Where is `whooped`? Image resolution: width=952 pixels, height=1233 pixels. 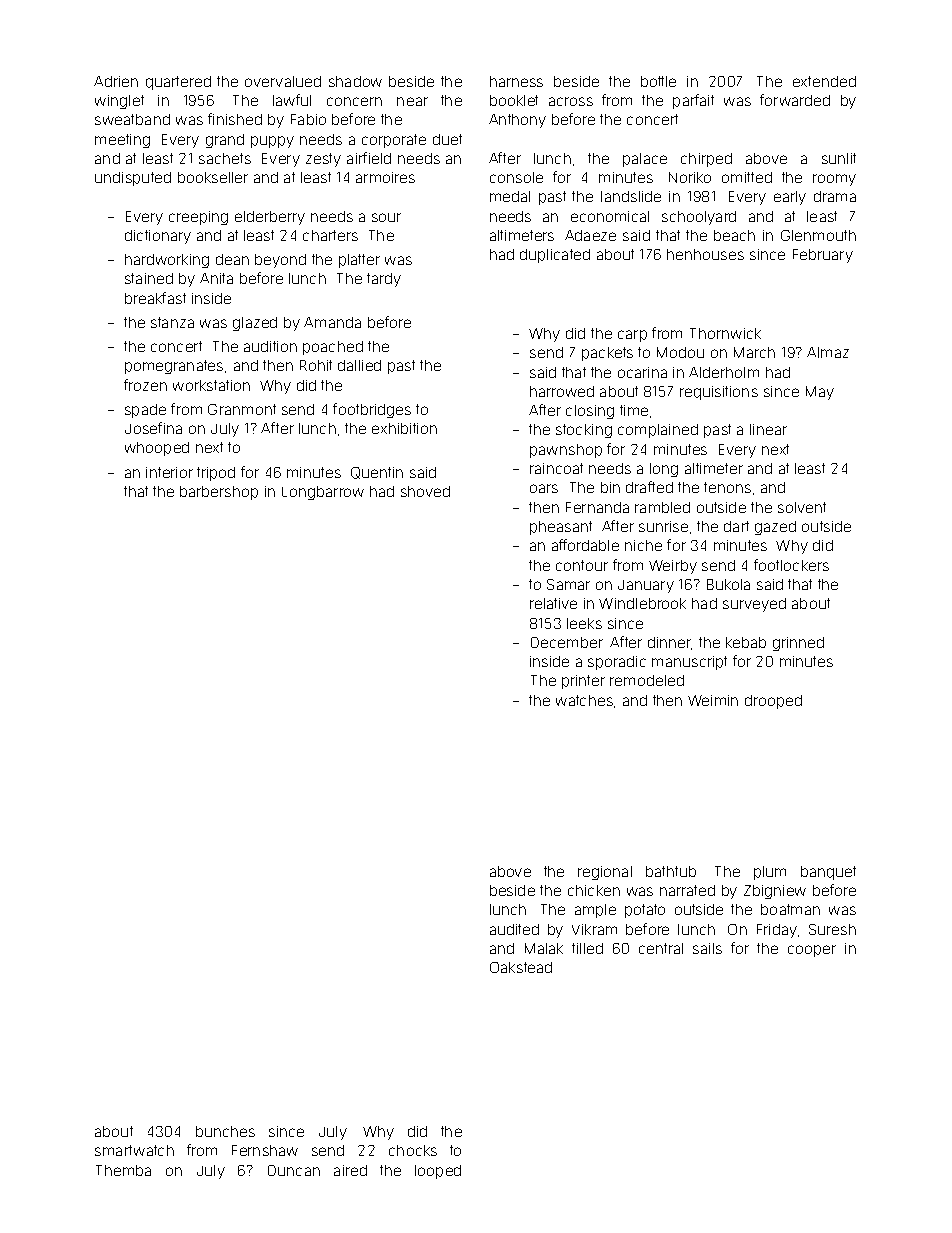 whooped is located at coordinates (157, 449).
